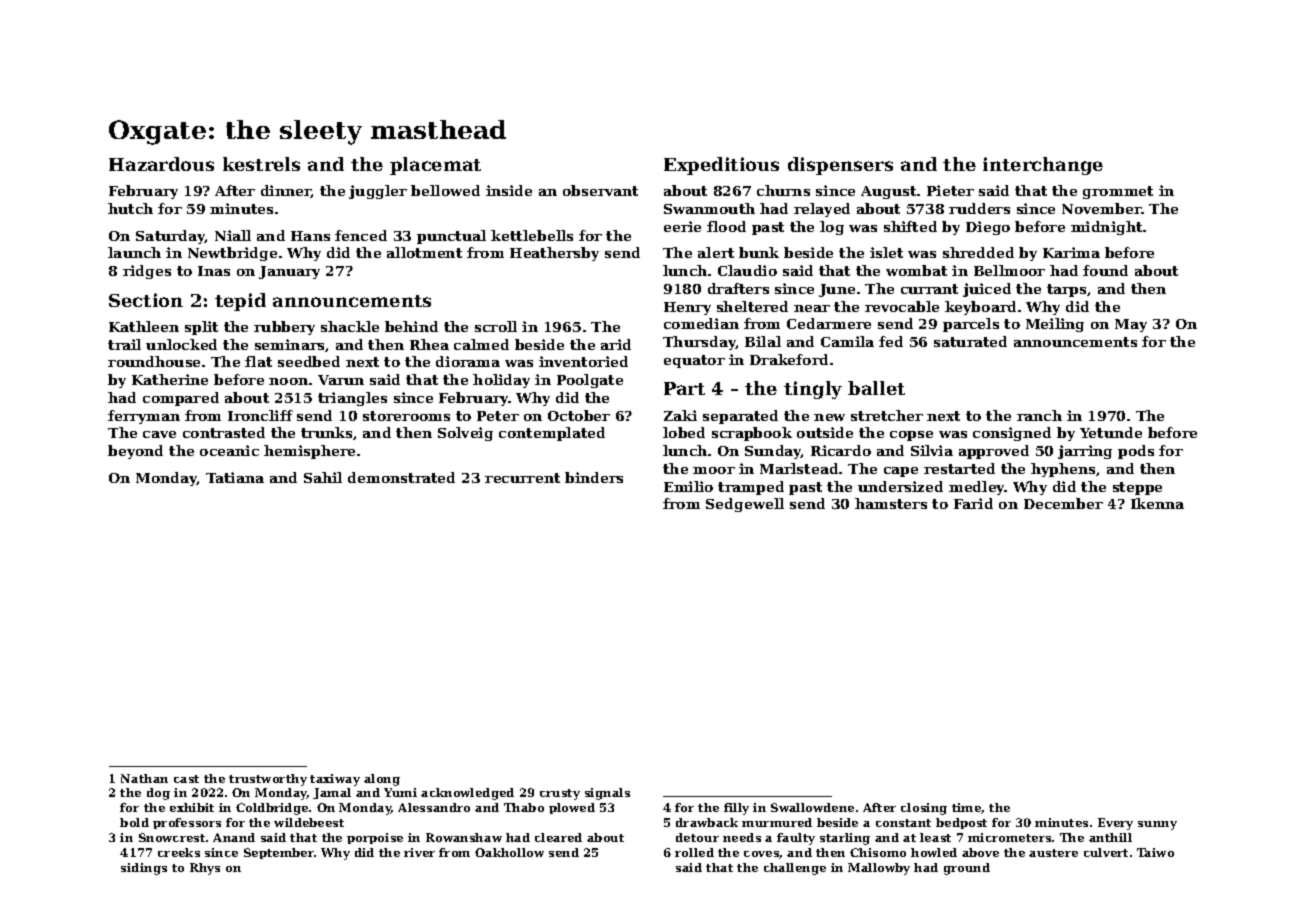  I want to click on hamsters, so click(891, 503).
